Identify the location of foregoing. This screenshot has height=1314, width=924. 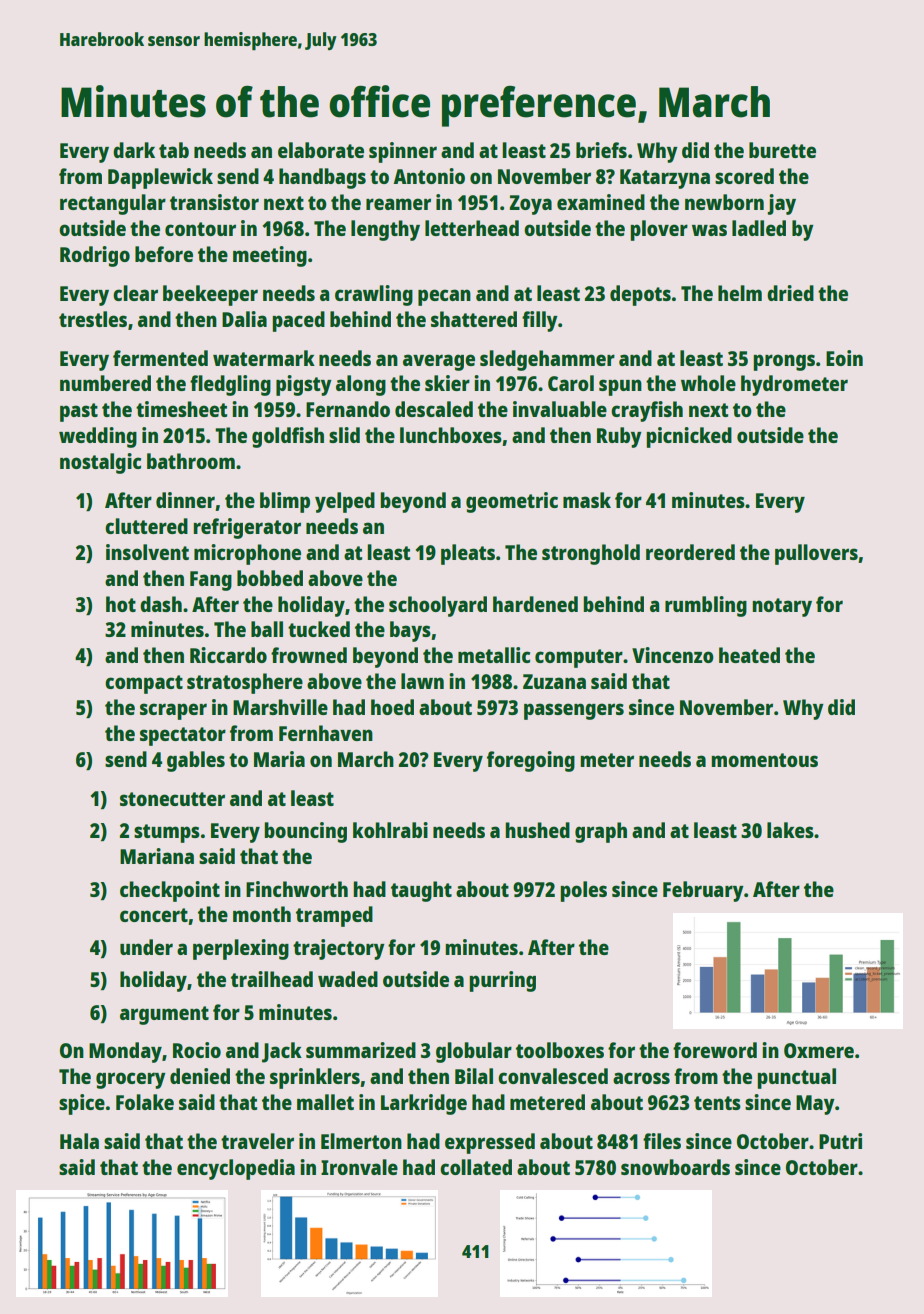
(531, 761).
